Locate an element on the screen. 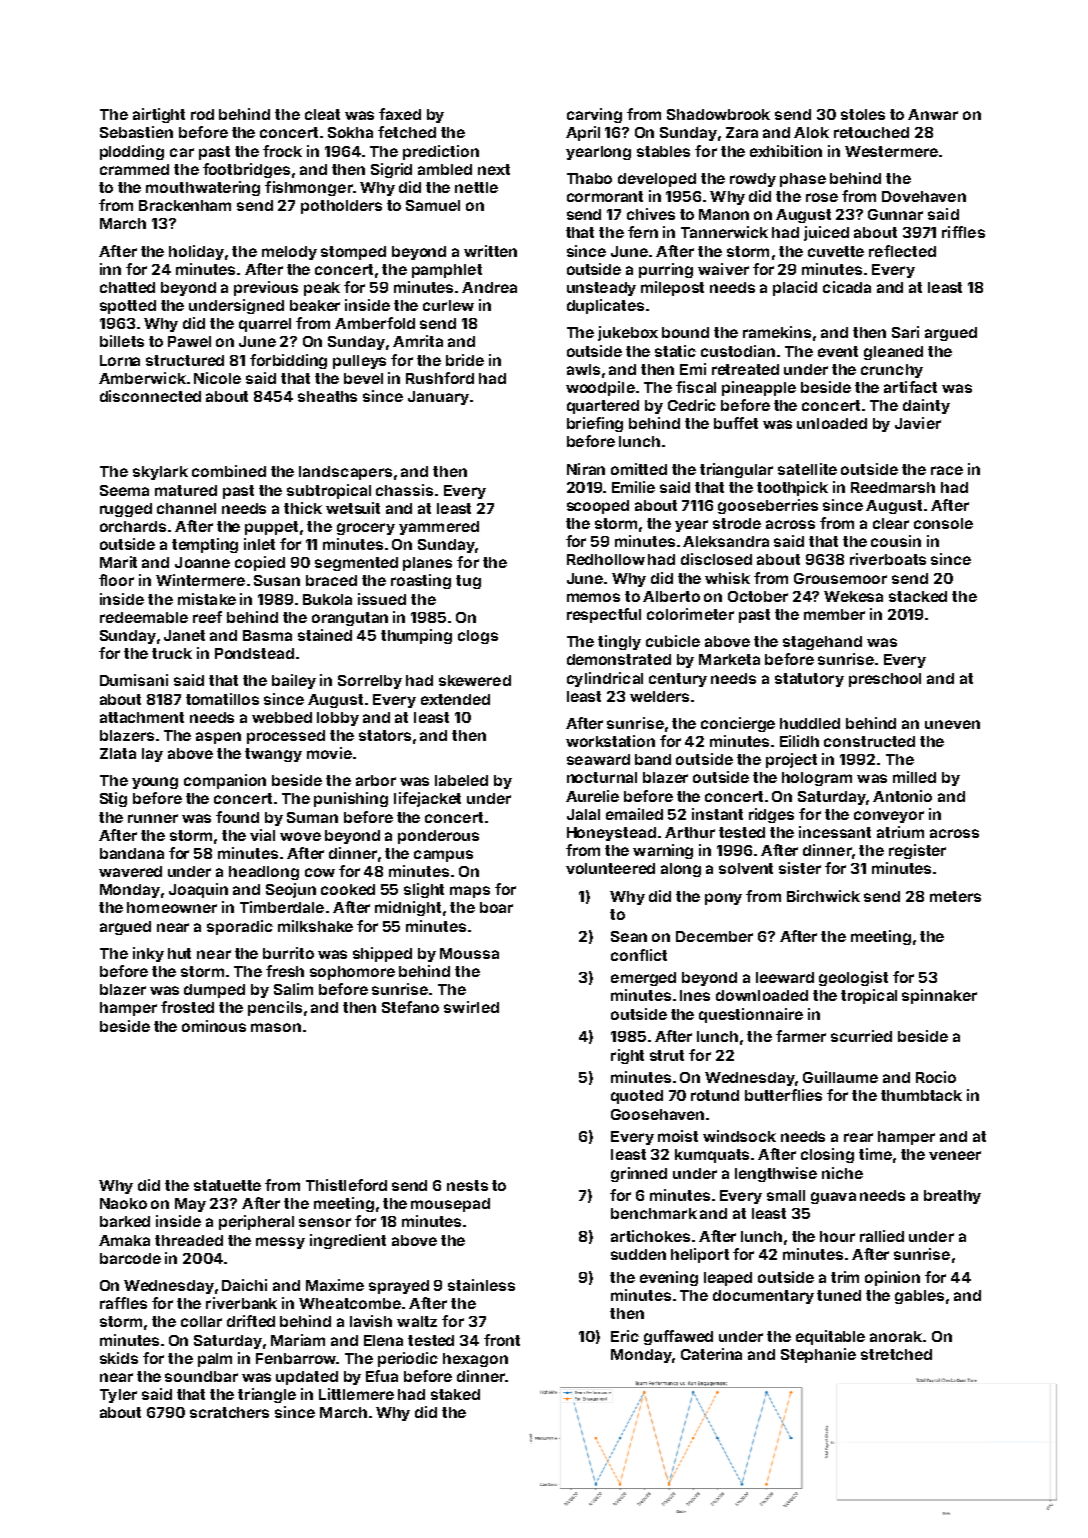  orchards is located at coordinates (133, 526).
